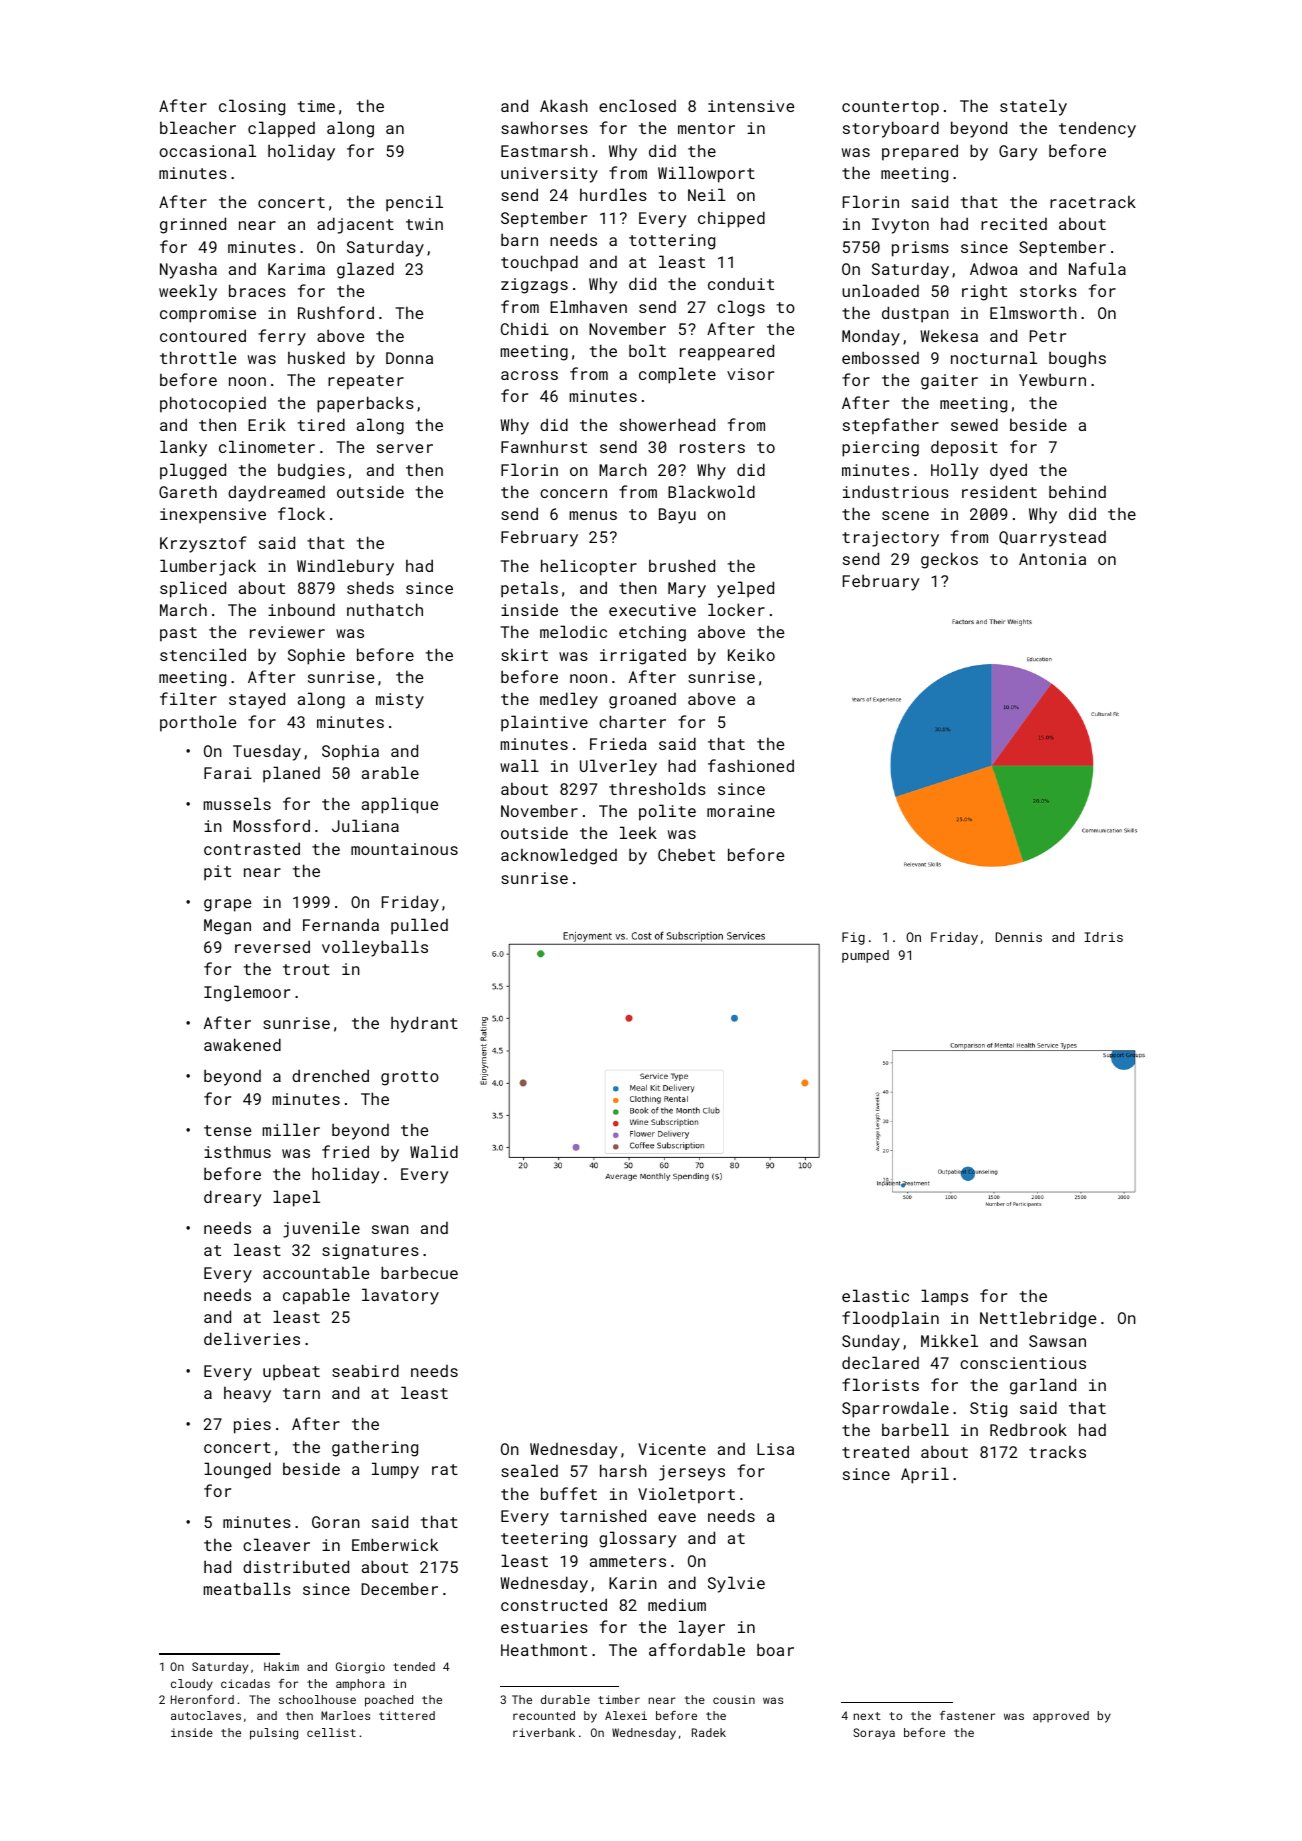  I want to click on intensive, so click(751, 106).
